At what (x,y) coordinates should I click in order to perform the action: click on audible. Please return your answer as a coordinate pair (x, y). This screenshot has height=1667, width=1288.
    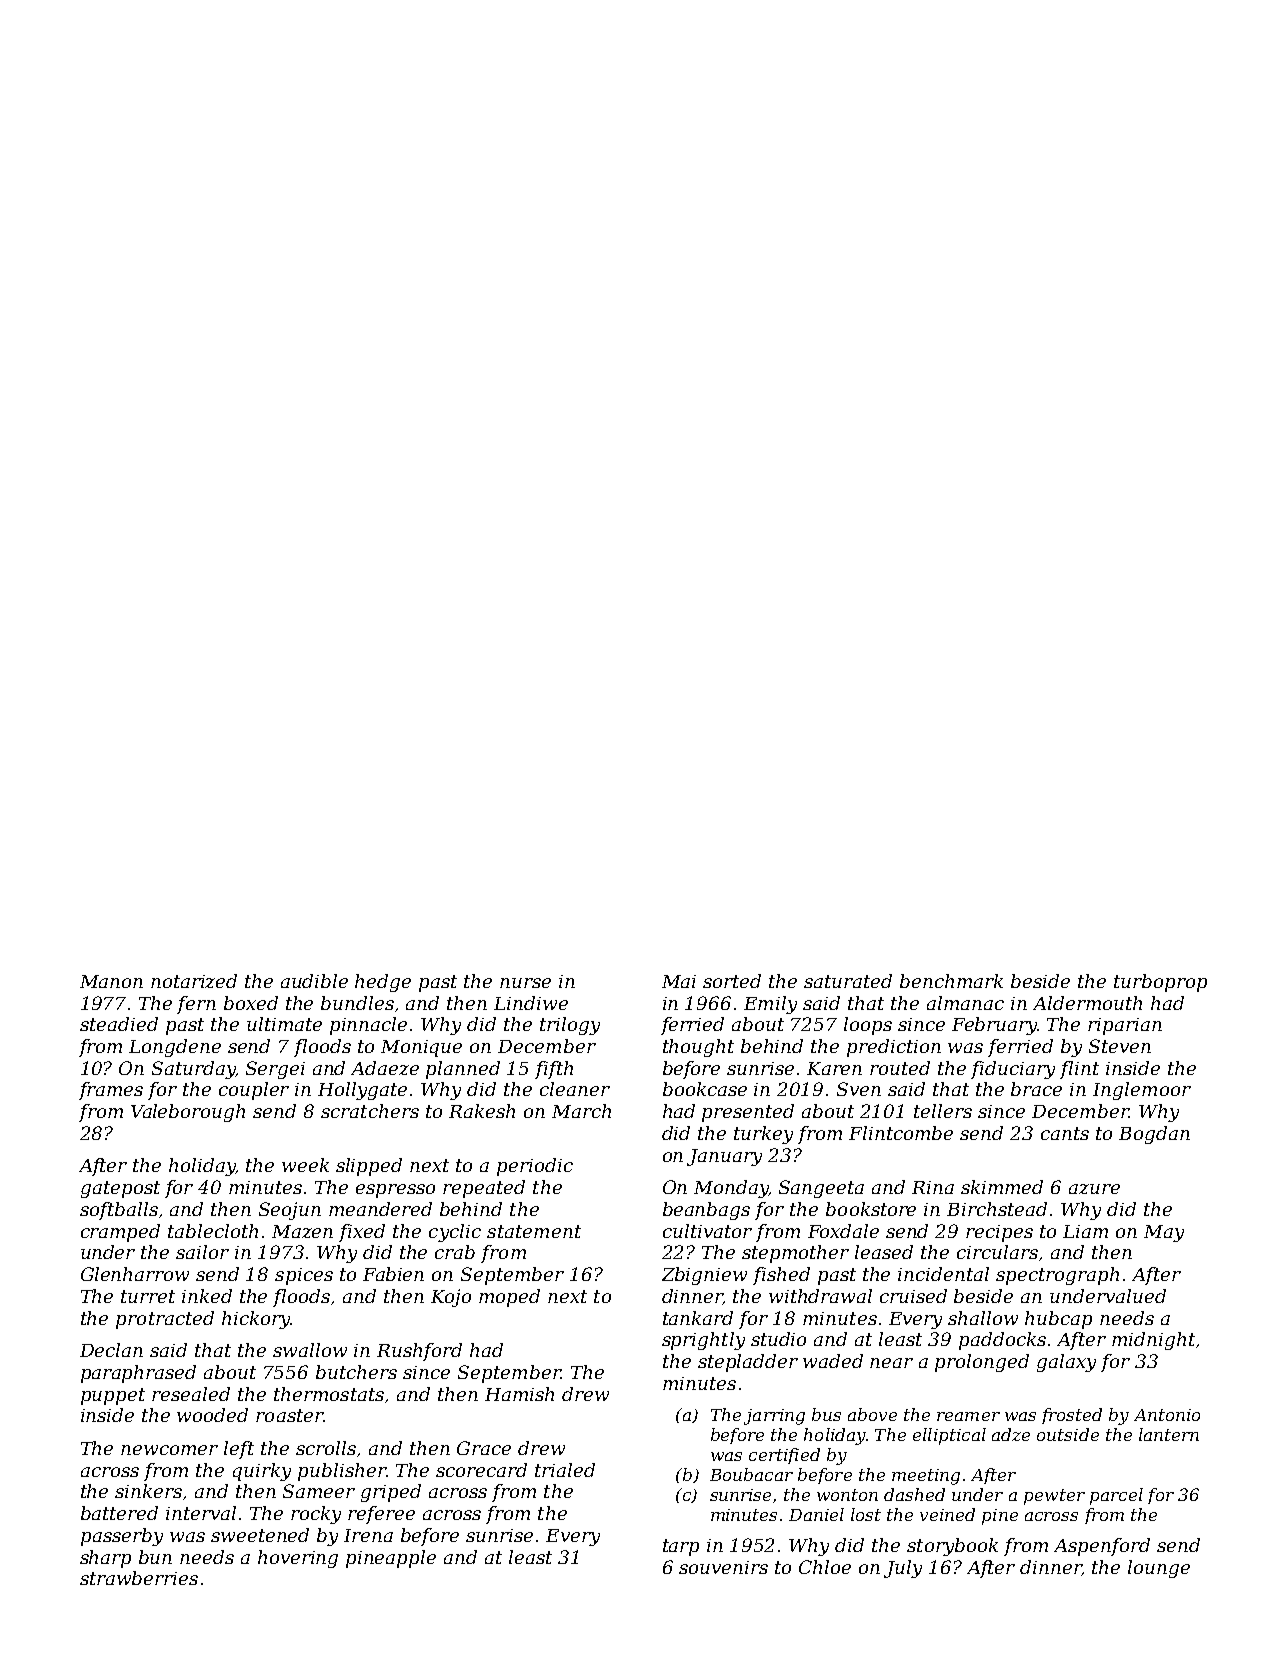
    Looking at the image, I should click on (314, 981).
